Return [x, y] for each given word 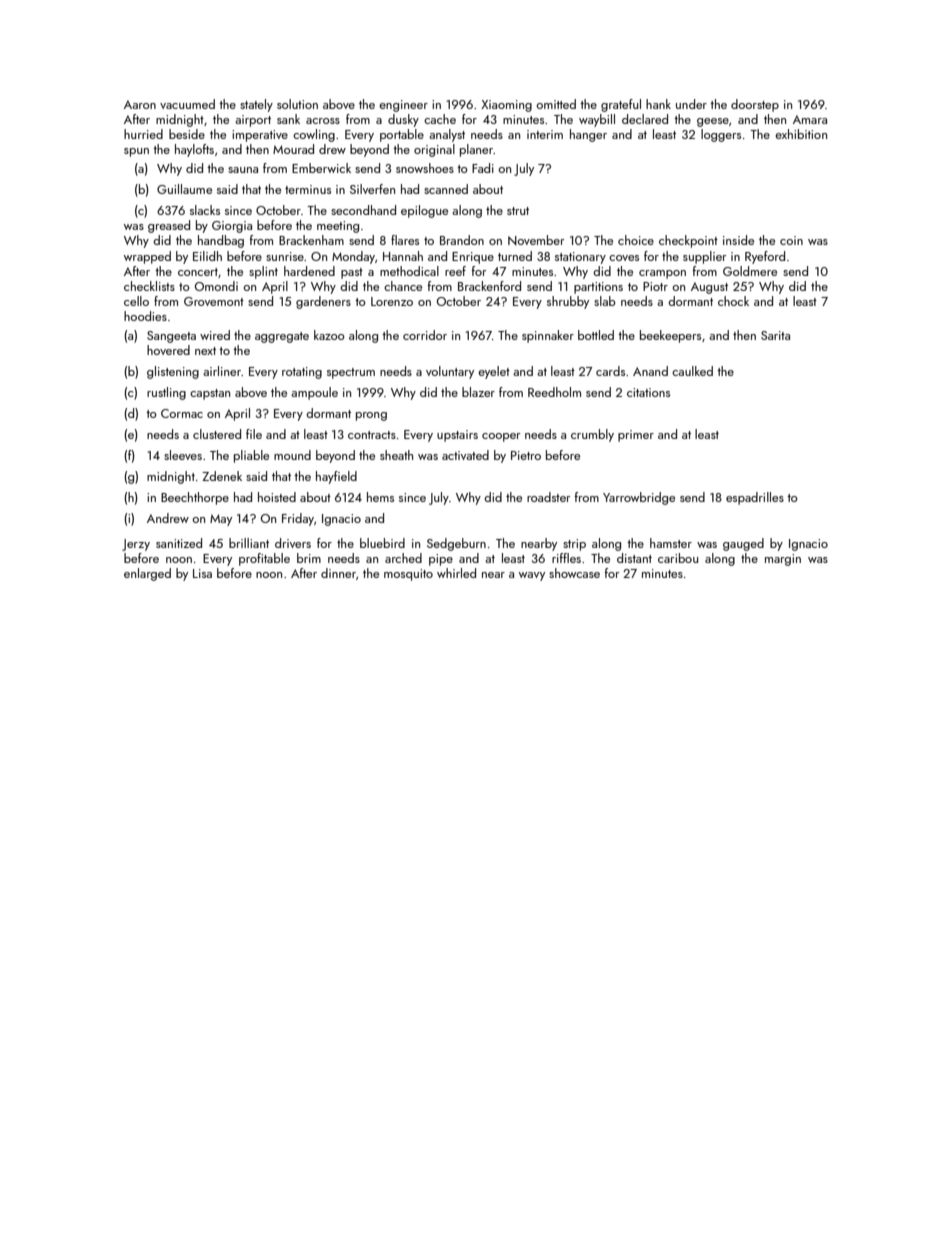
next [205, 351]
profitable [264, 559]
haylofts [194, 150]
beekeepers [670, 336]
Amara [810, 119]
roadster [548, 497]
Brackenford [489, 286]
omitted [556, 104]
